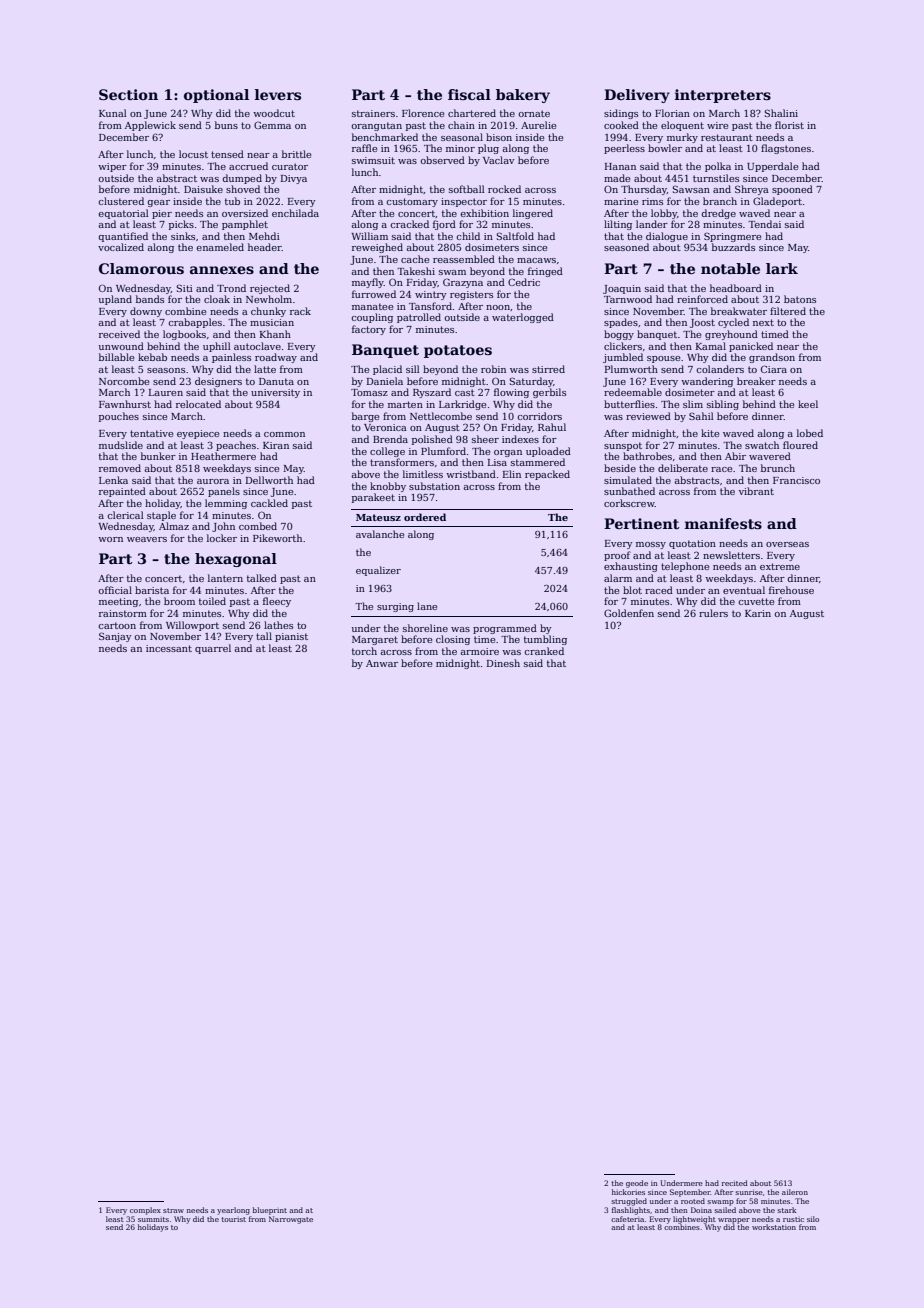  What do you see at coordinates (153, 1219) in the document?
I see `summits` at bounding box center [153, 1219].
